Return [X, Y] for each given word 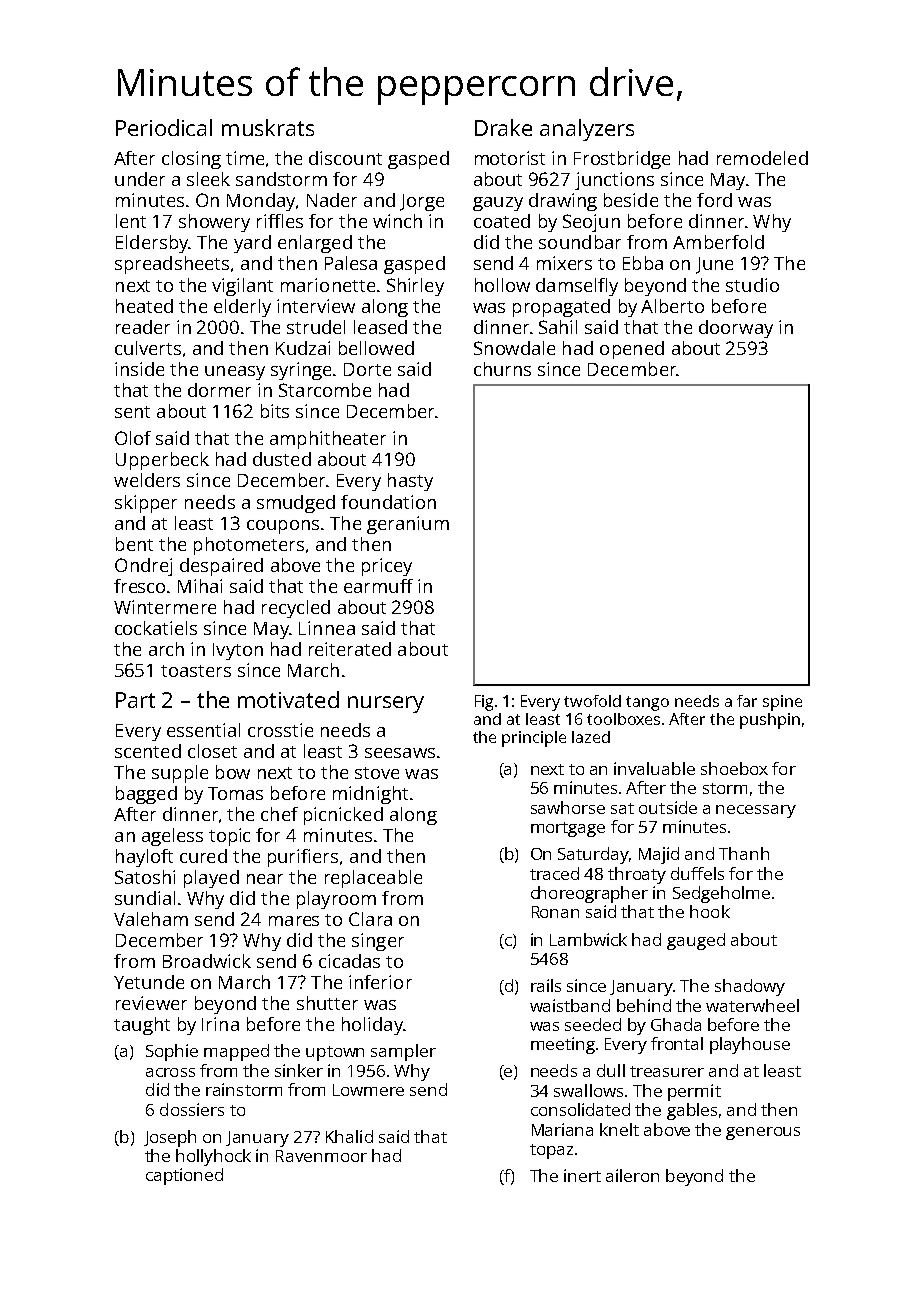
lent [131, 221]
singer [378, 942]
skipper [146, 504]
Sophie [172, 1052]
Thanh [744, 853]
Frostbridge [622, 160]
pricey [387, 567]
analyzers [587, 130]
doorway [736, 329]
